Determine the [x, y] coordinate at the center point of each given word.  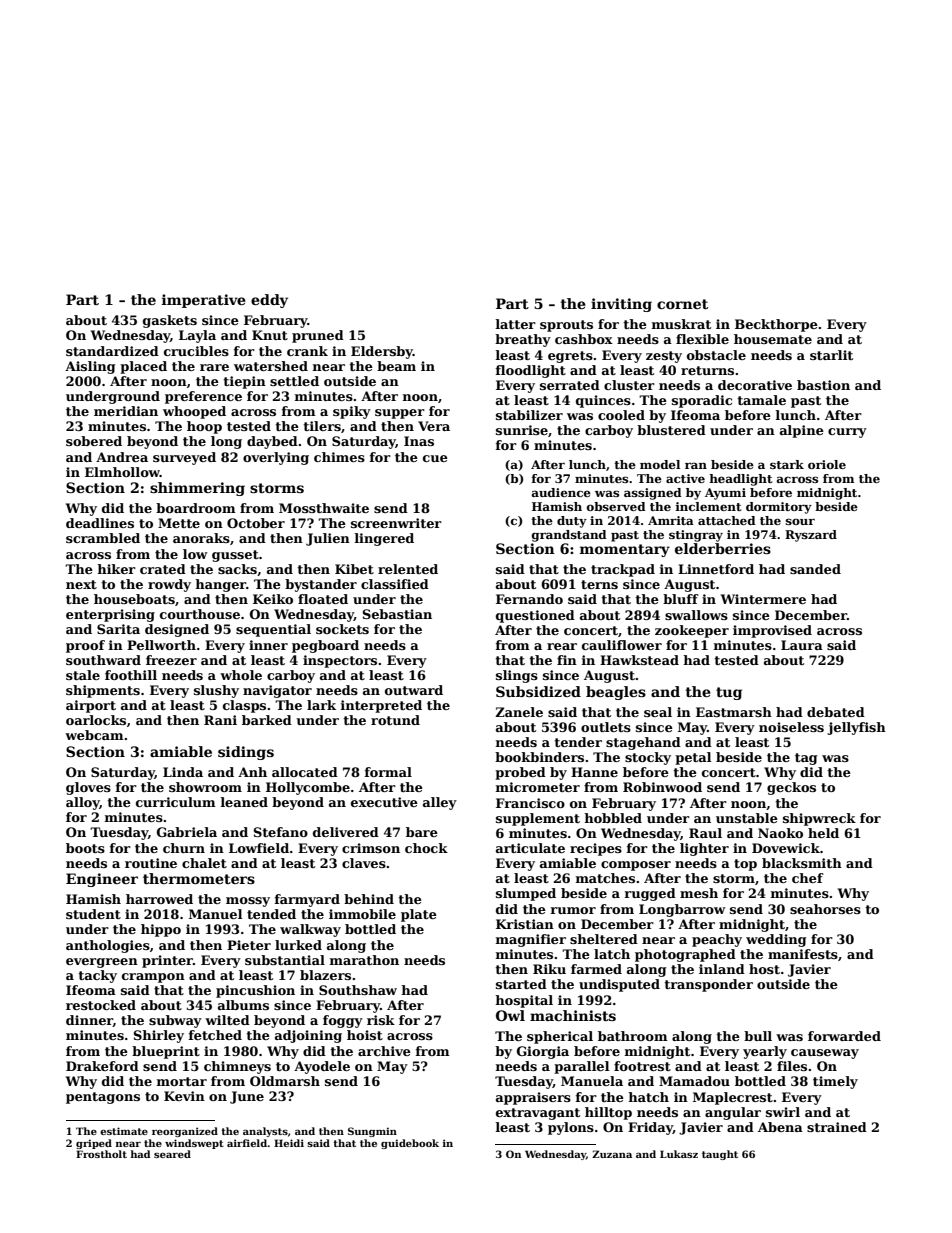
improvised [772, 631]
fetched [215, 1035]
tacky [97, 976]
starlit [831, 355]
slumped [526, 894]
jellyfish [856, 728]
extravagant [538, 1114]
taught [720, 1155]
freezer [171, 660]
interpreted [381, 706]
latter [516, 324]
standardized [112, 351]
